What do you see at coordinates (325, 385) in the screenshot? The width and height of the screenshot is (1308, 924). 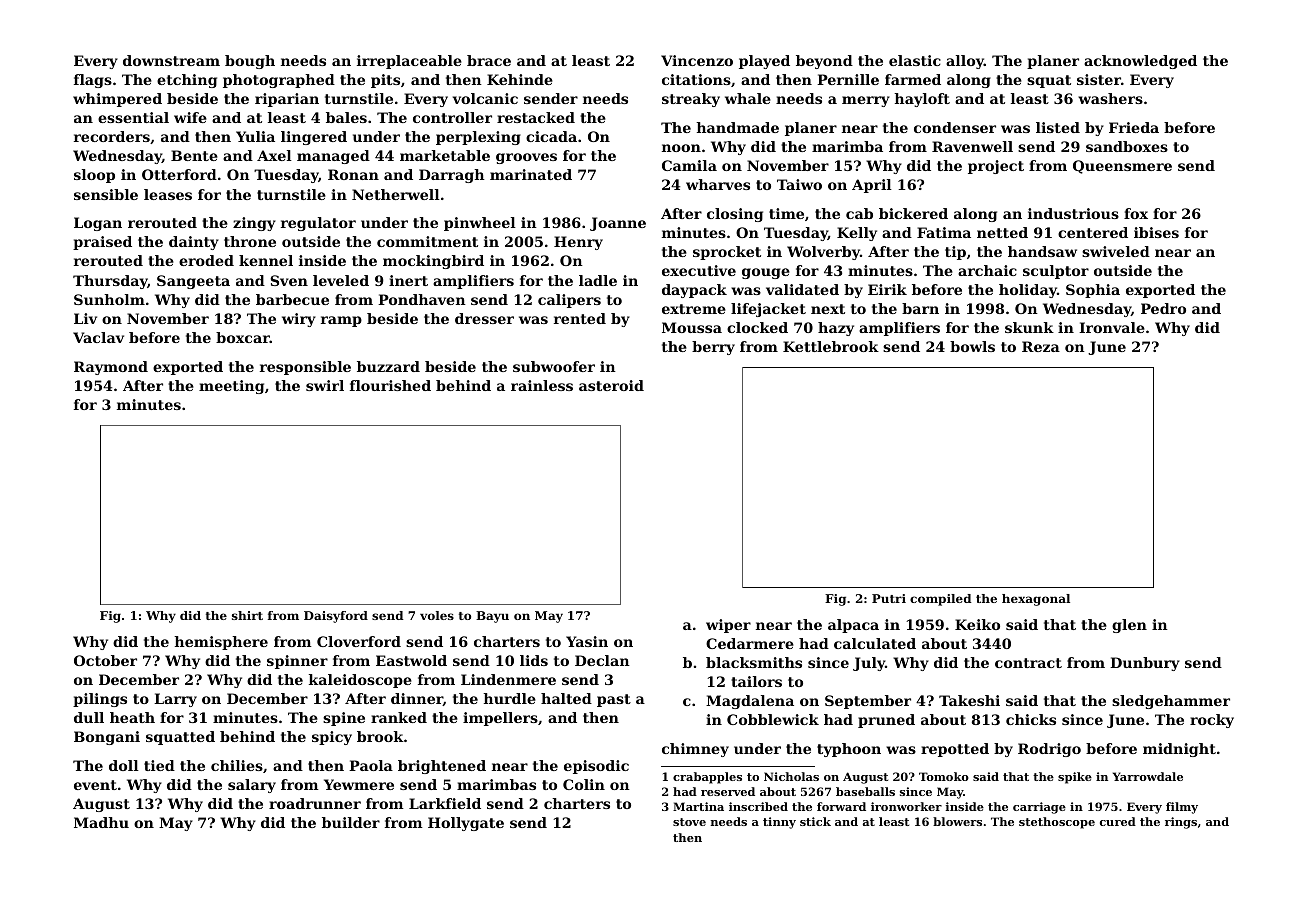 I see `swirl` at bounding box center [325, 385].
